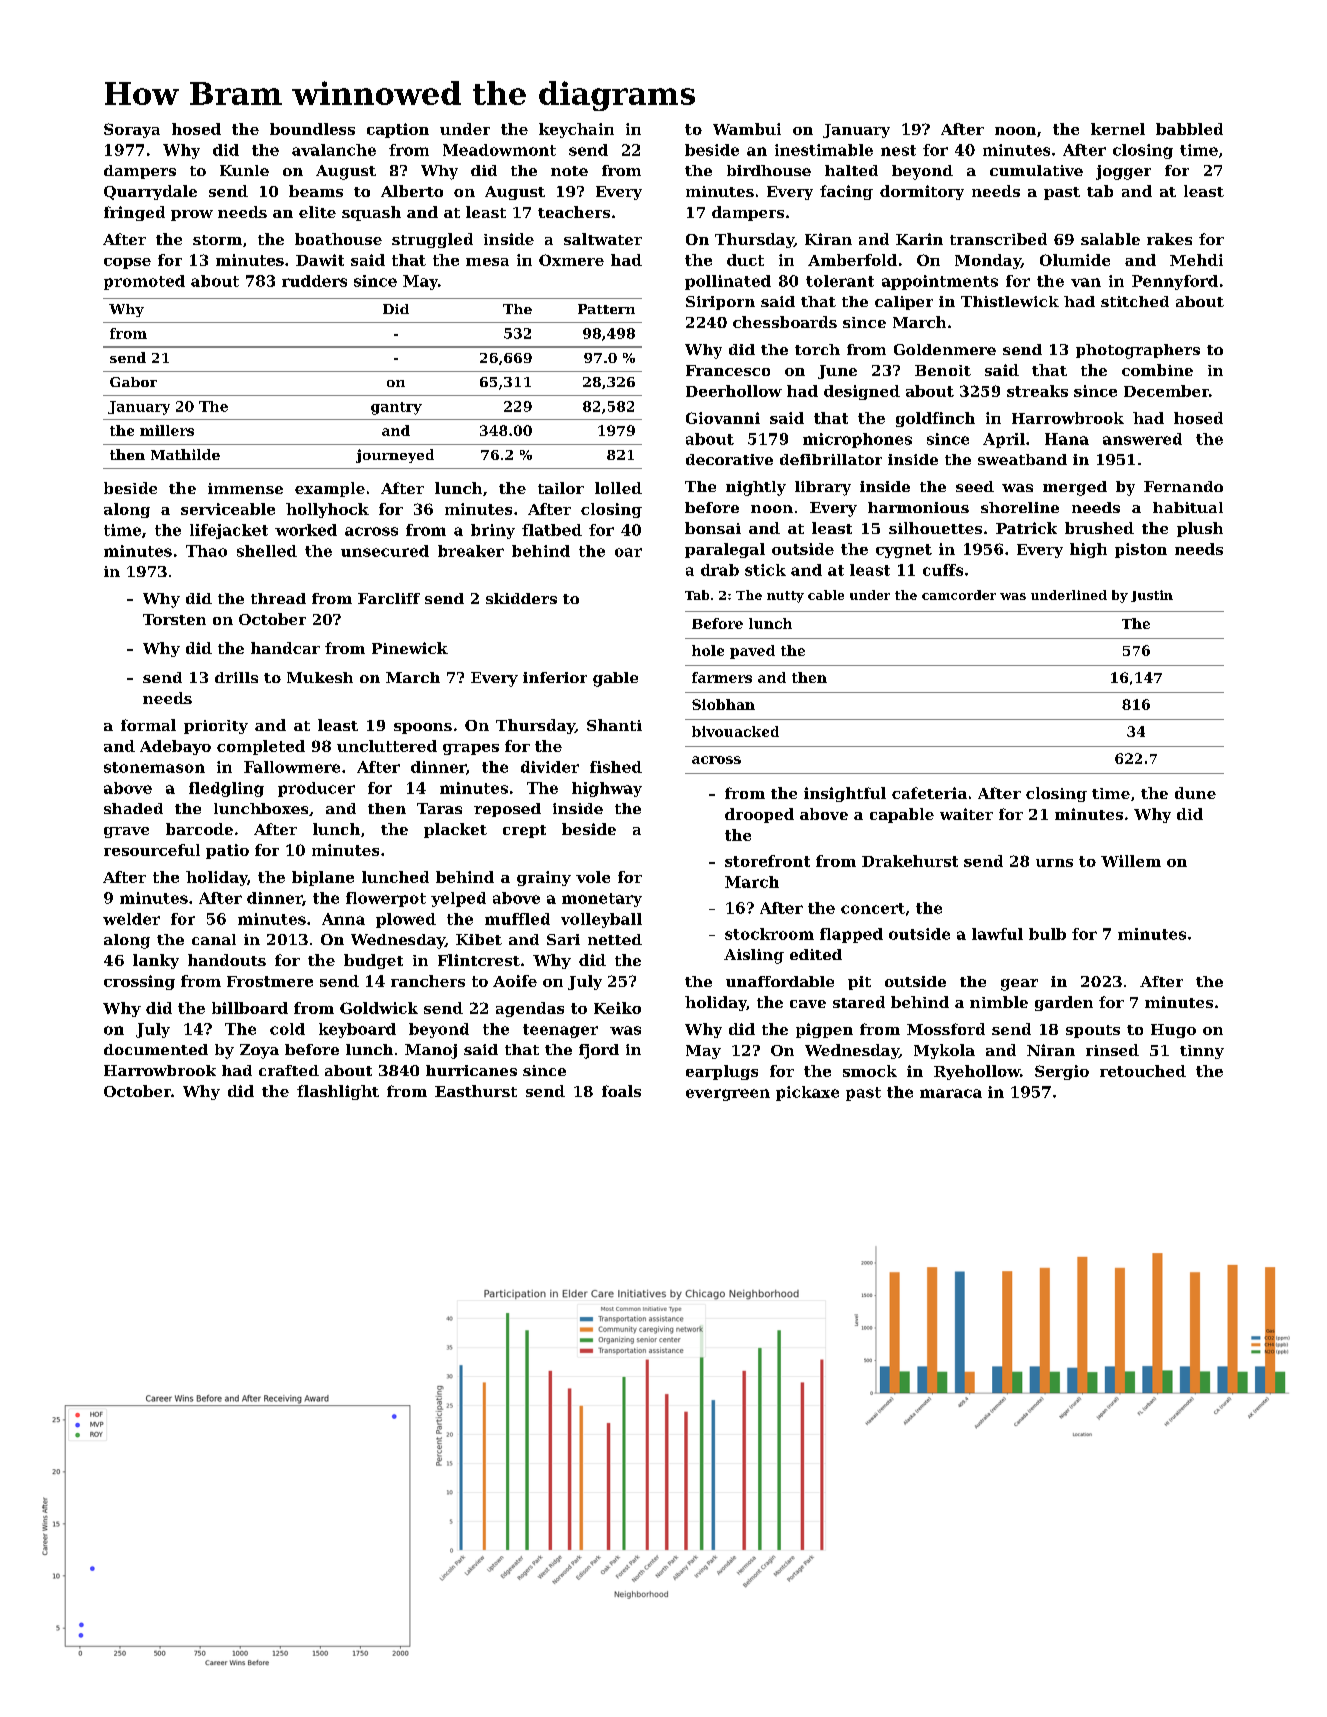 This screenshot has height=1717, width=1327. I want to click on paved, so click(752, 652).
